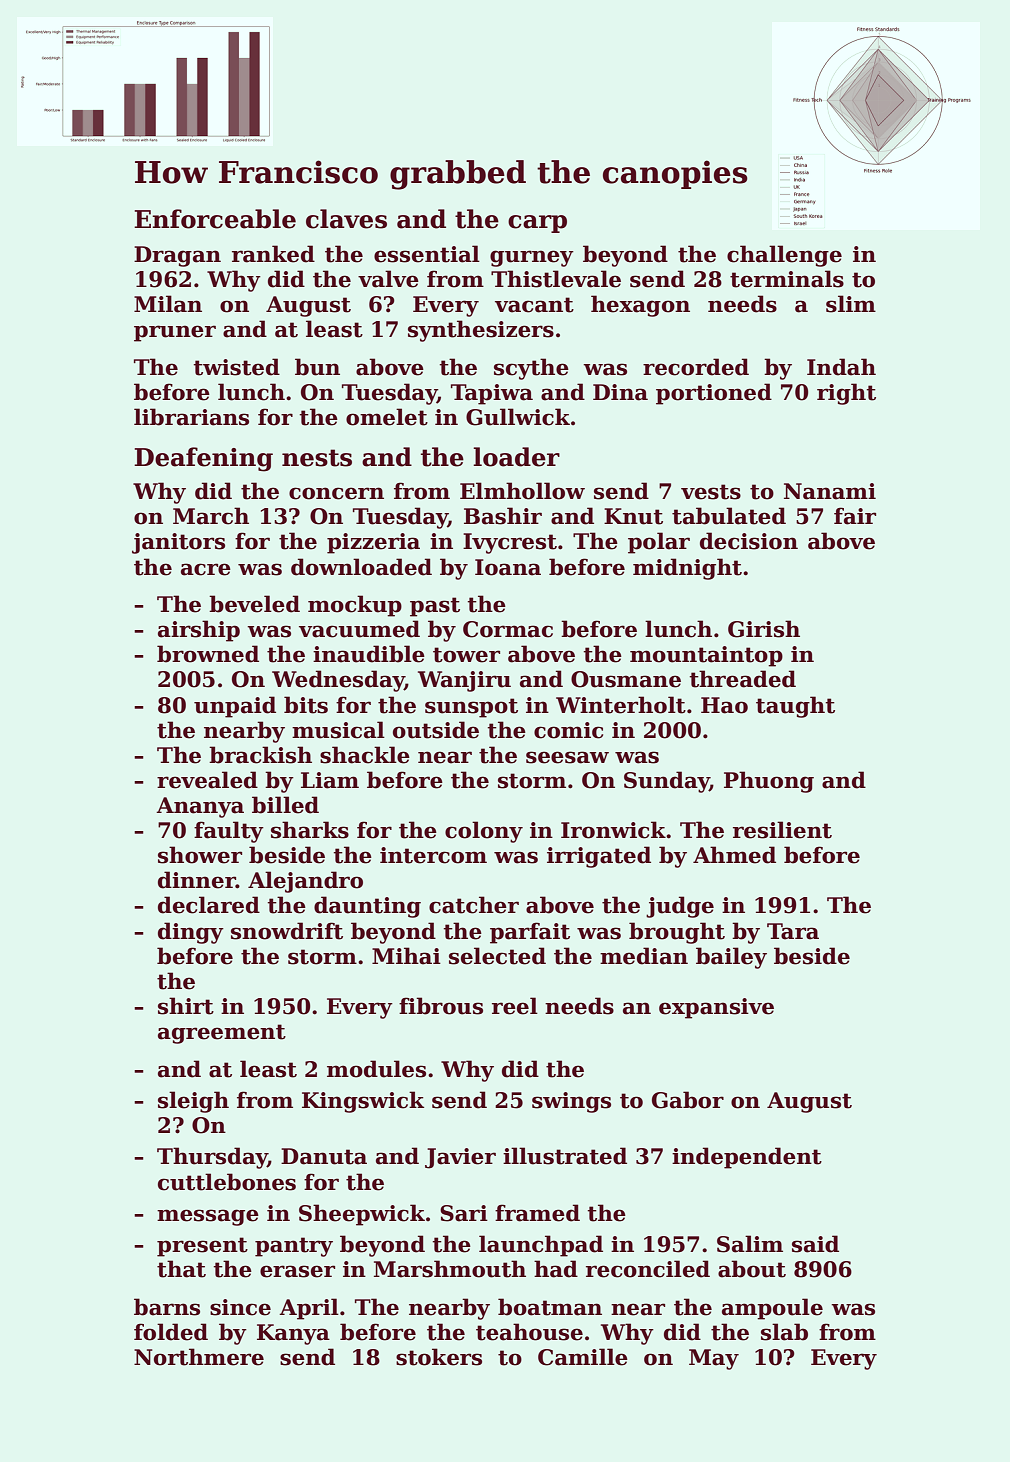 Image resolution: width=1010 pixels, height=1462 pixels. I want to click on portioned, so click(714, 394).
